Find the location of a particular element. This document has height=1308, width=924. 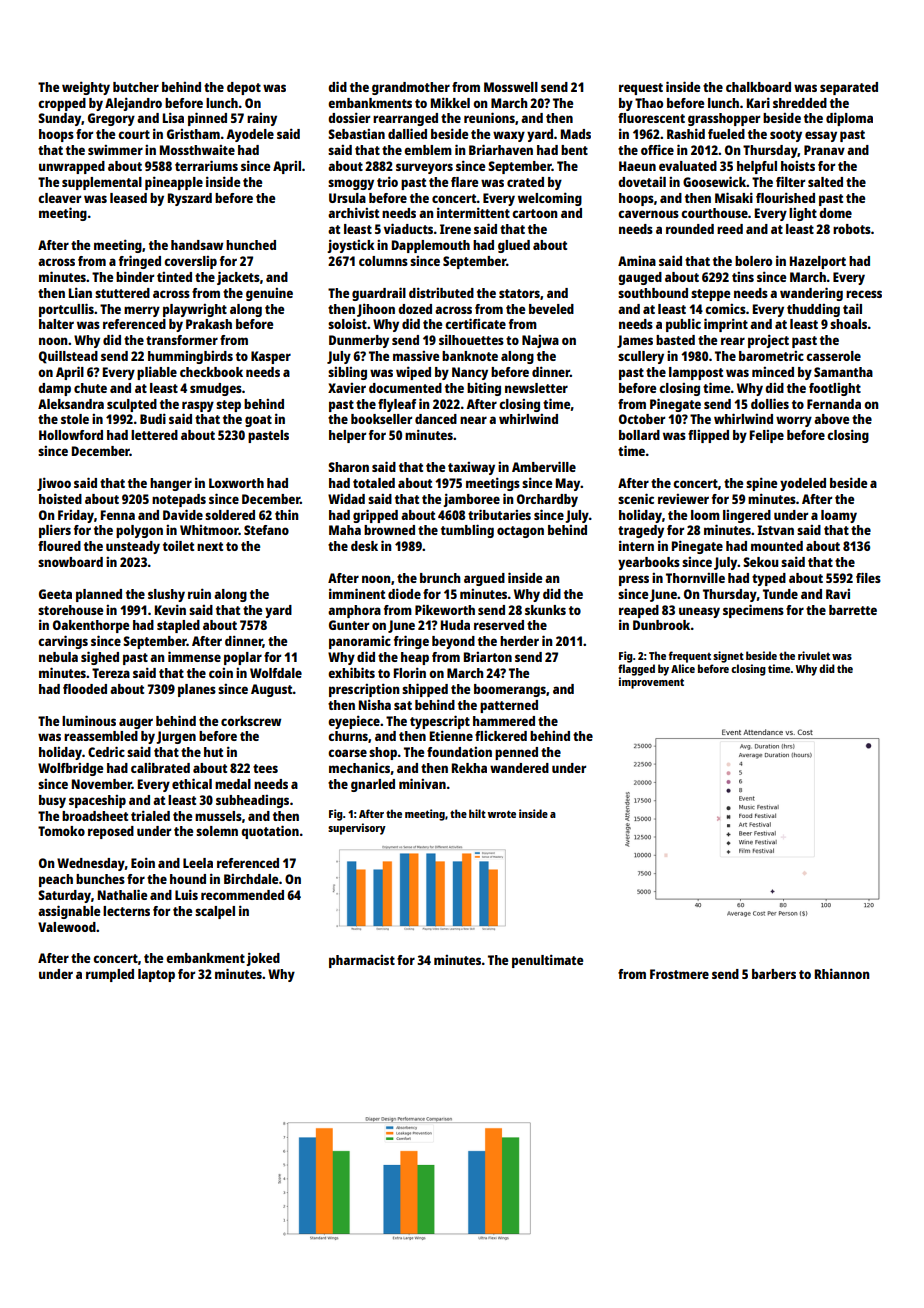

Rhiannon is located at coordinates (842, 973).
